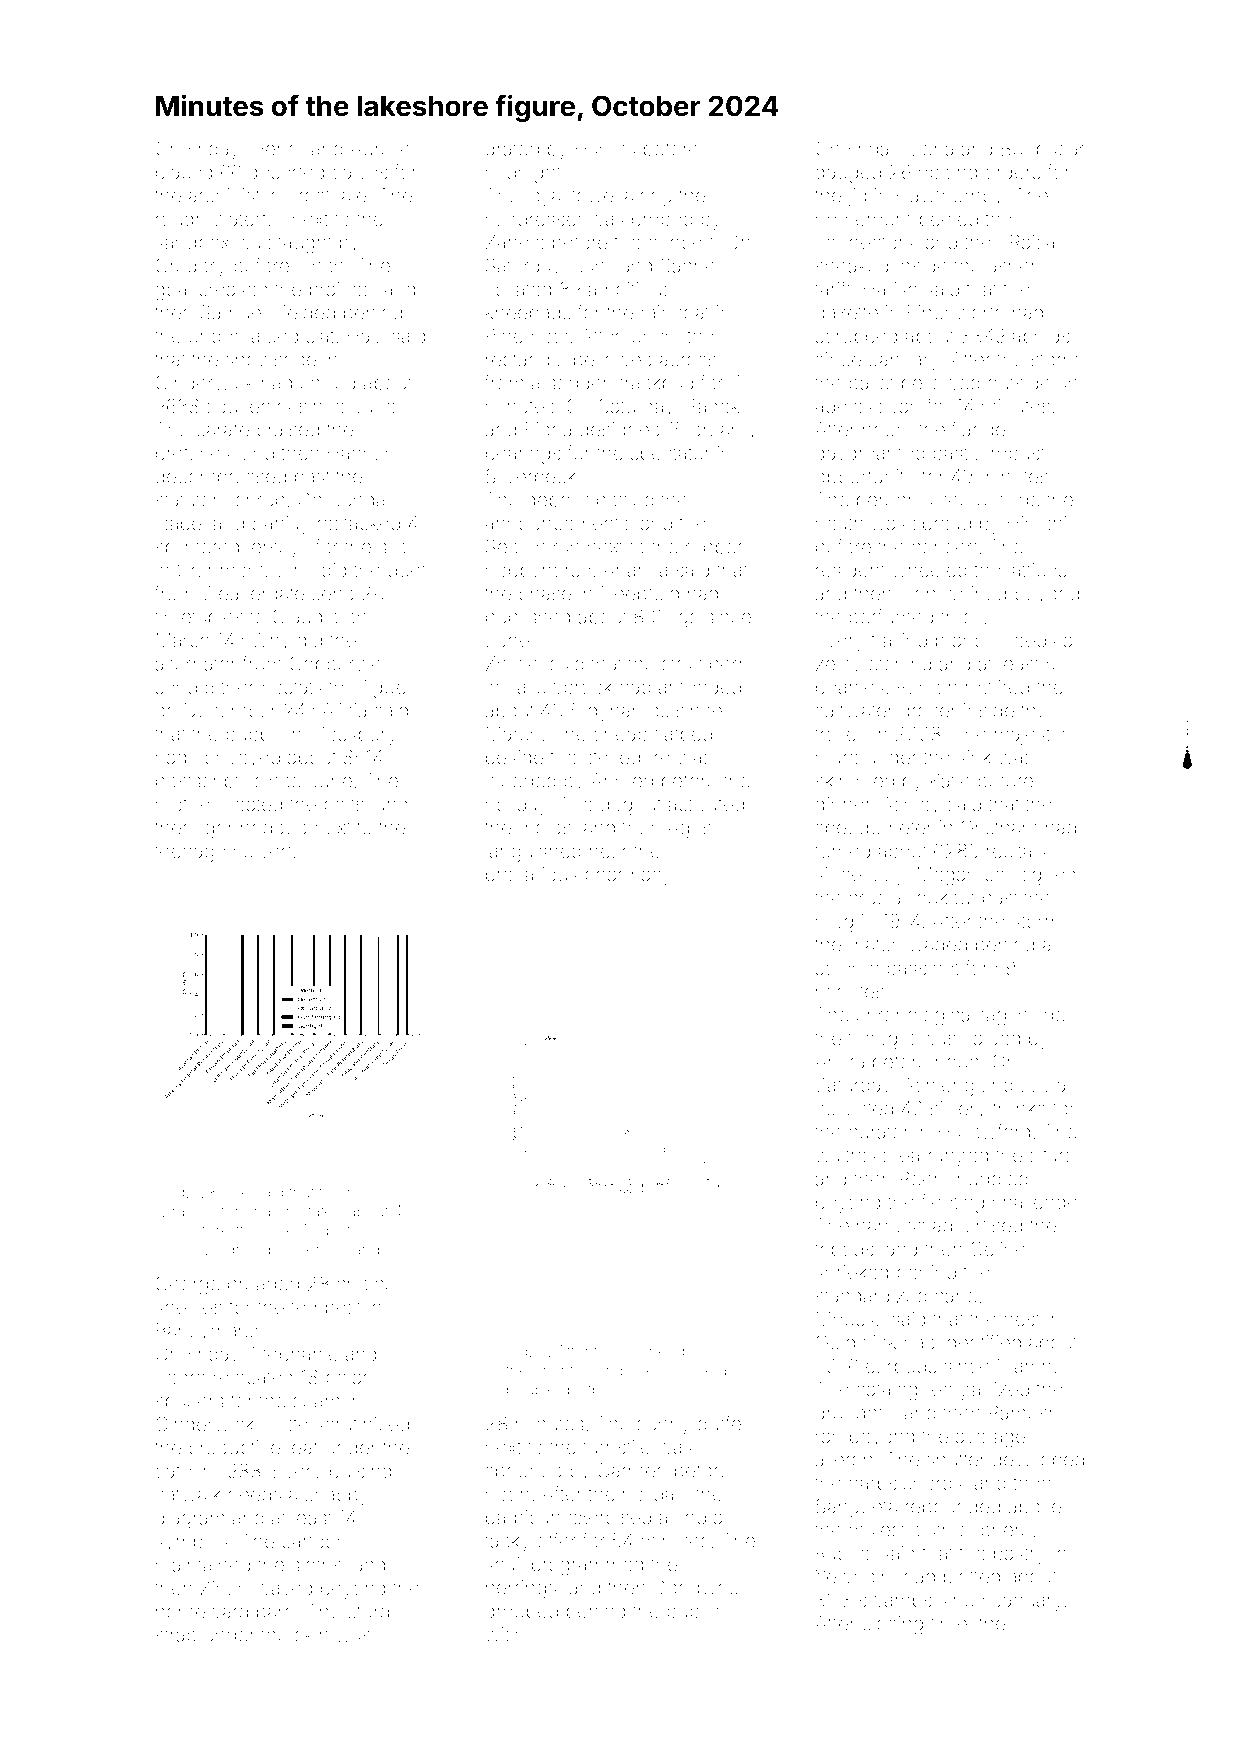 Image resolution: width=1243 pixels, height=1758 pixels. What do you see at coordinates (700, 687) in the screenshot?
I see `amended` at bounding box center [700, 687].
